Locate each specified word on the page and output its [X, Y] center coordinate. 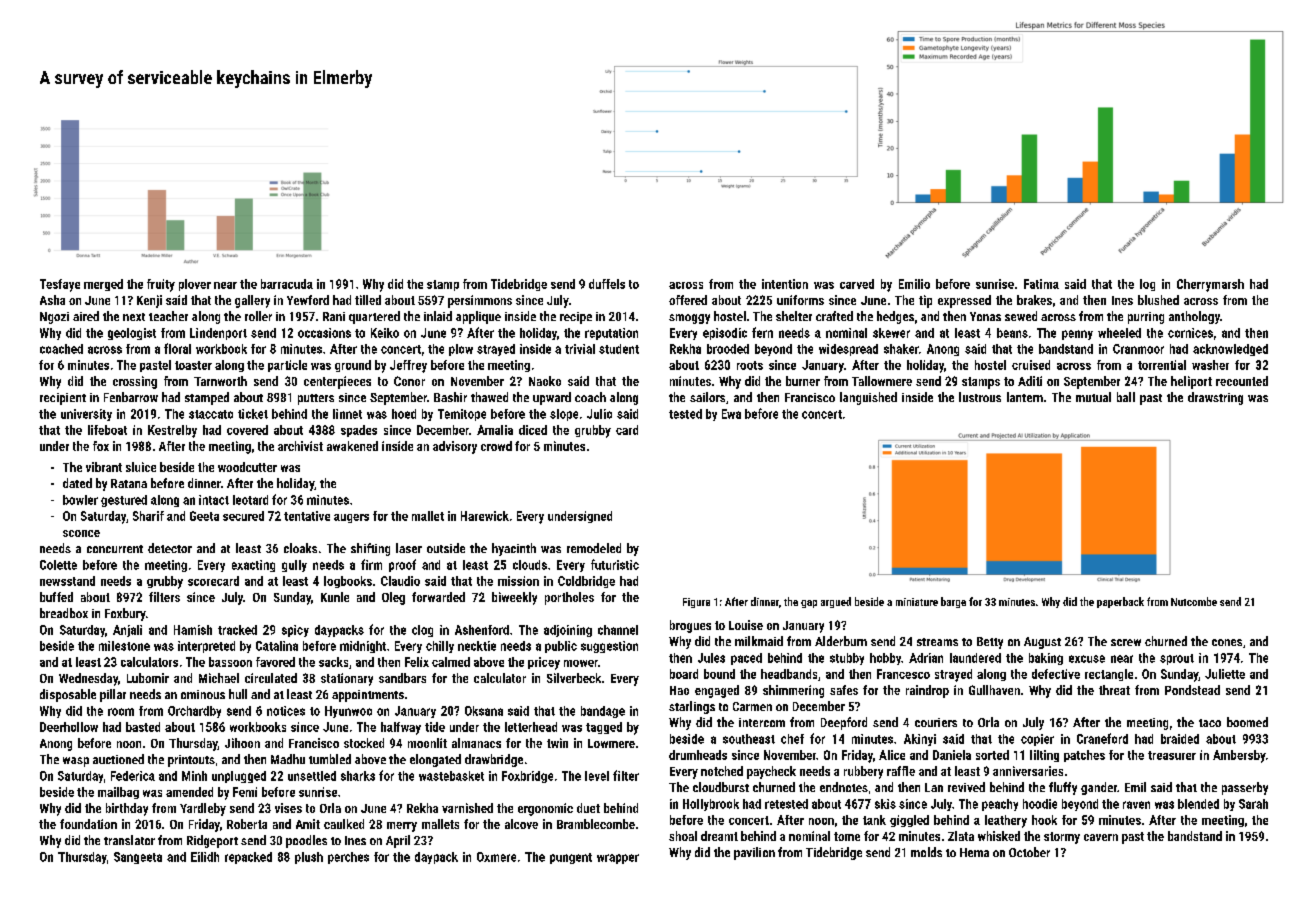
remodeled [594, 548]
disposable [68, 695]
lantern [1025, 397]
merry [402, 827]
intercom [762, 722]
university [86, 415]
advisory [455, 447]
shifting [370, 549]
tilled [368, 300]
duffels [607, 284]
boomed [1247, 722]
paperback [1120, 602]
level [597, 776]
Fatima [1041, 284]
